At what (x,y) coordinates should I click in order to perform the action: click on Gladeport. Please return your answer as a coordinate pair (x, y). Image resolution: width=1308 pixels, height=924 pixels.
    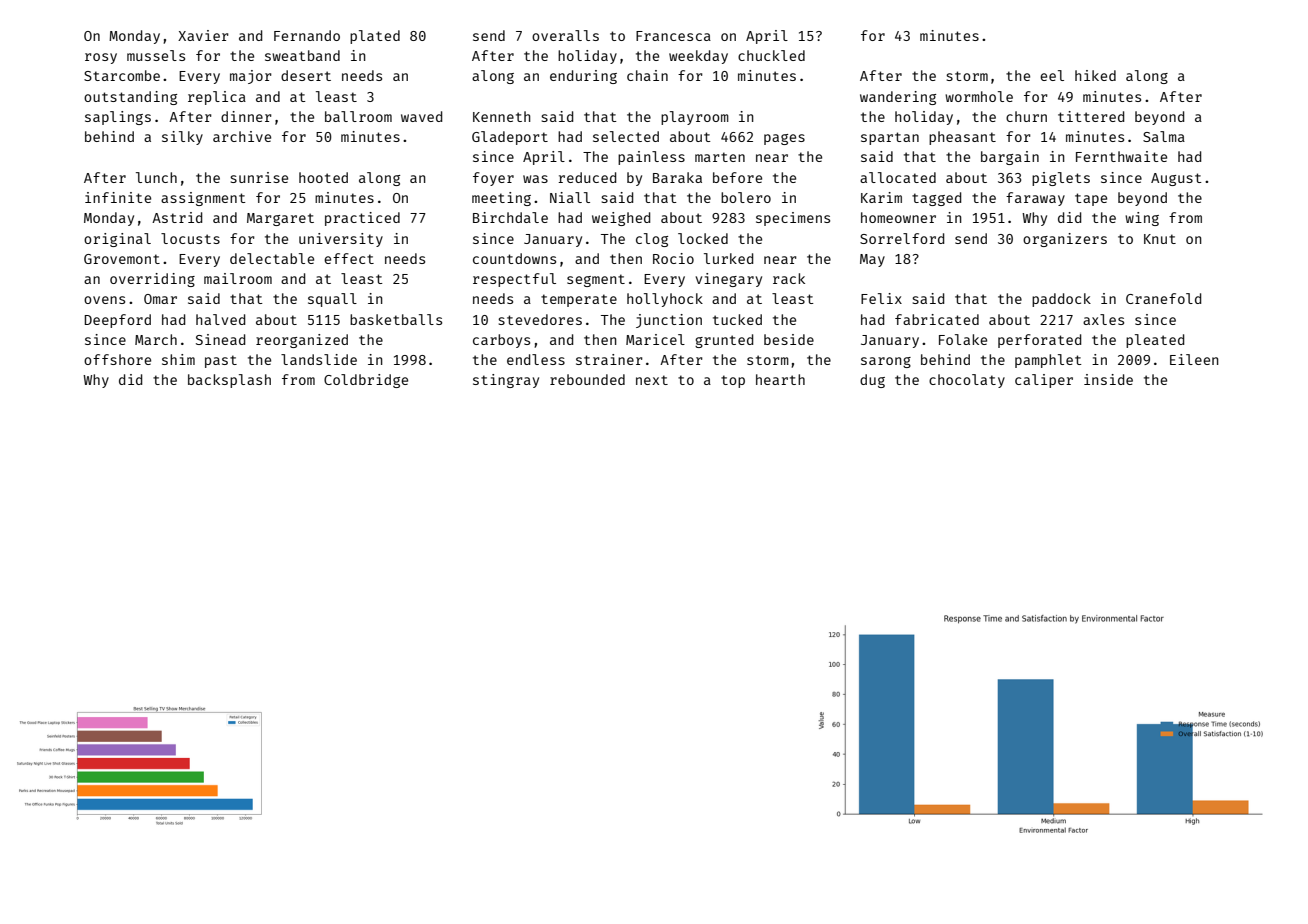
    Looking at the image, I should click on (510, 138).
